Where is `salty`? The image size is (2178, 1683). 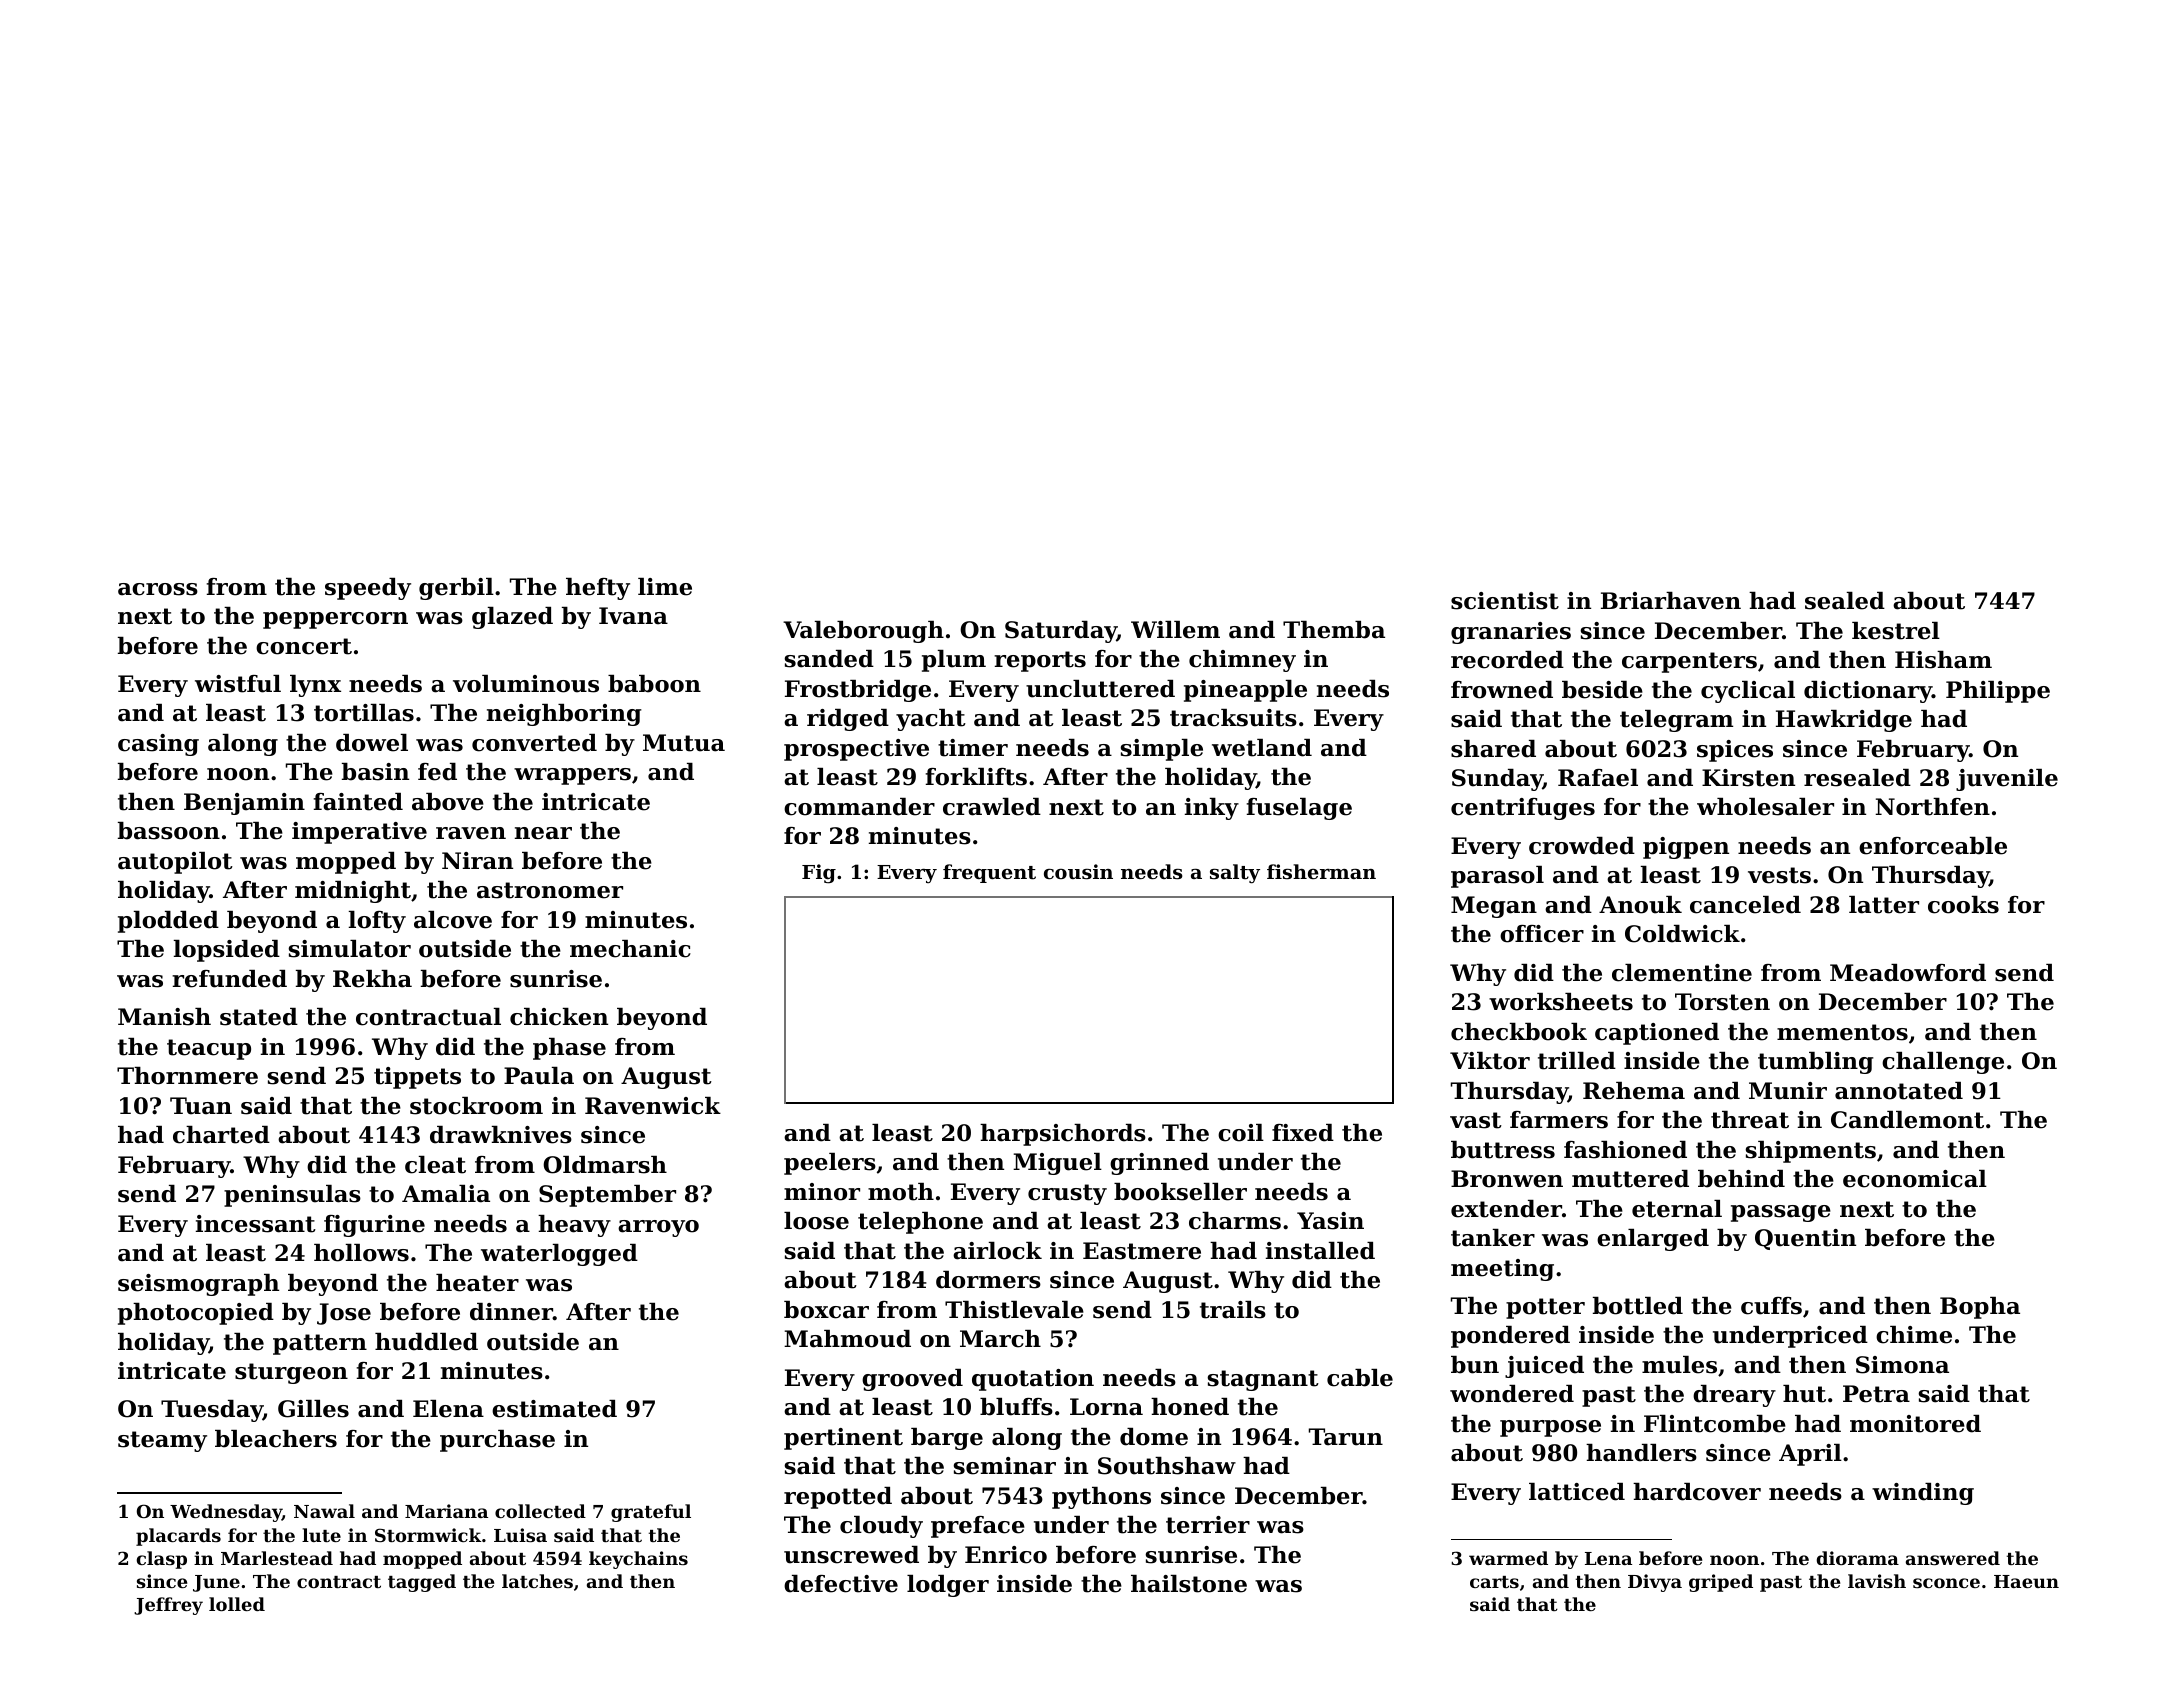 salty is located at coordinates (1235, 874).
